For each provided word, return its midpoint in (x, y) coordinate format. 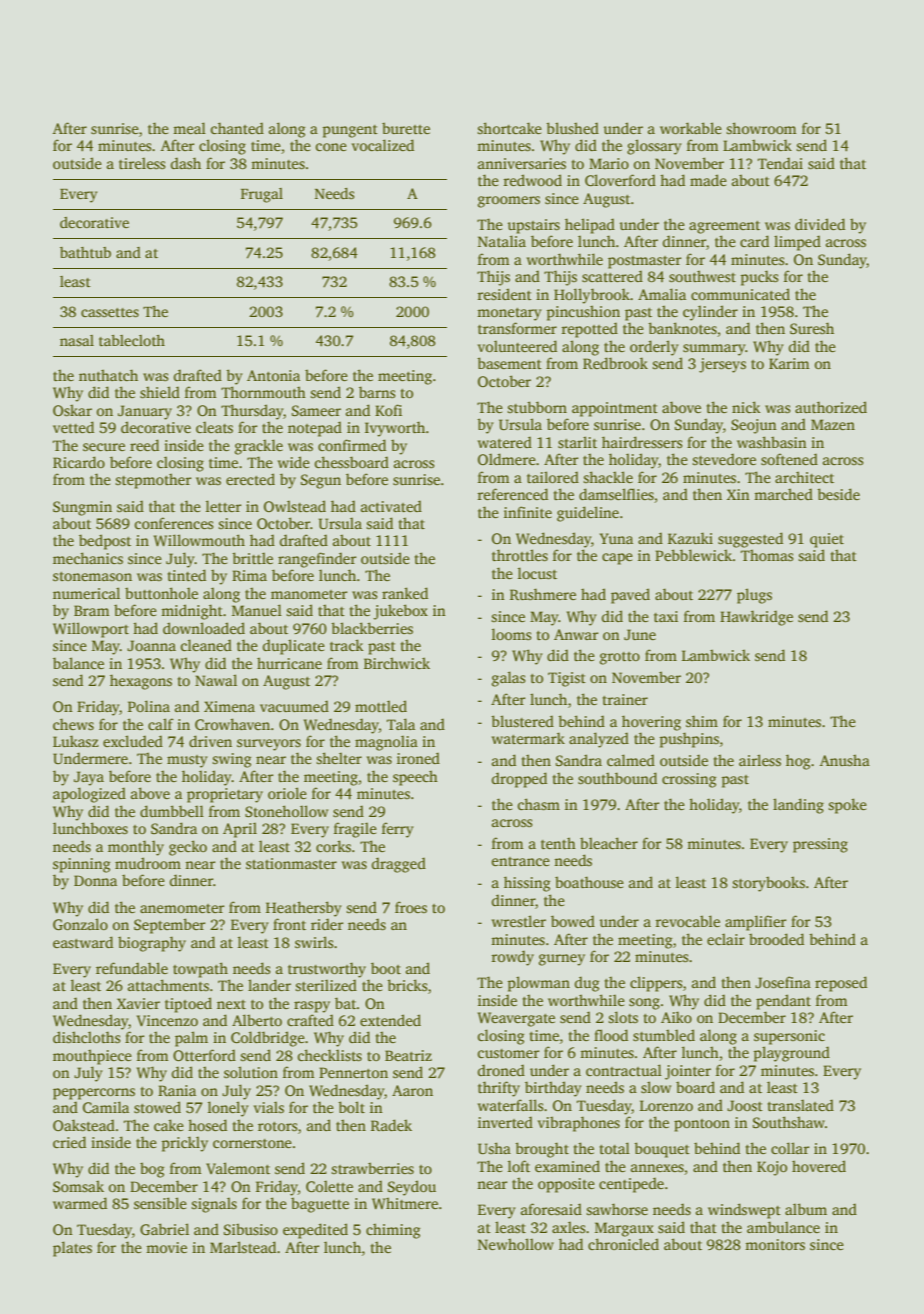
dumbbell (172, 811)
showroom (761, 128)
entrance (521, 861)
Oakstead (84, 1125)
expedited (315, 1231)
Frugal (262, 195)
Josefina (783, 982)
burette (406, 128)
